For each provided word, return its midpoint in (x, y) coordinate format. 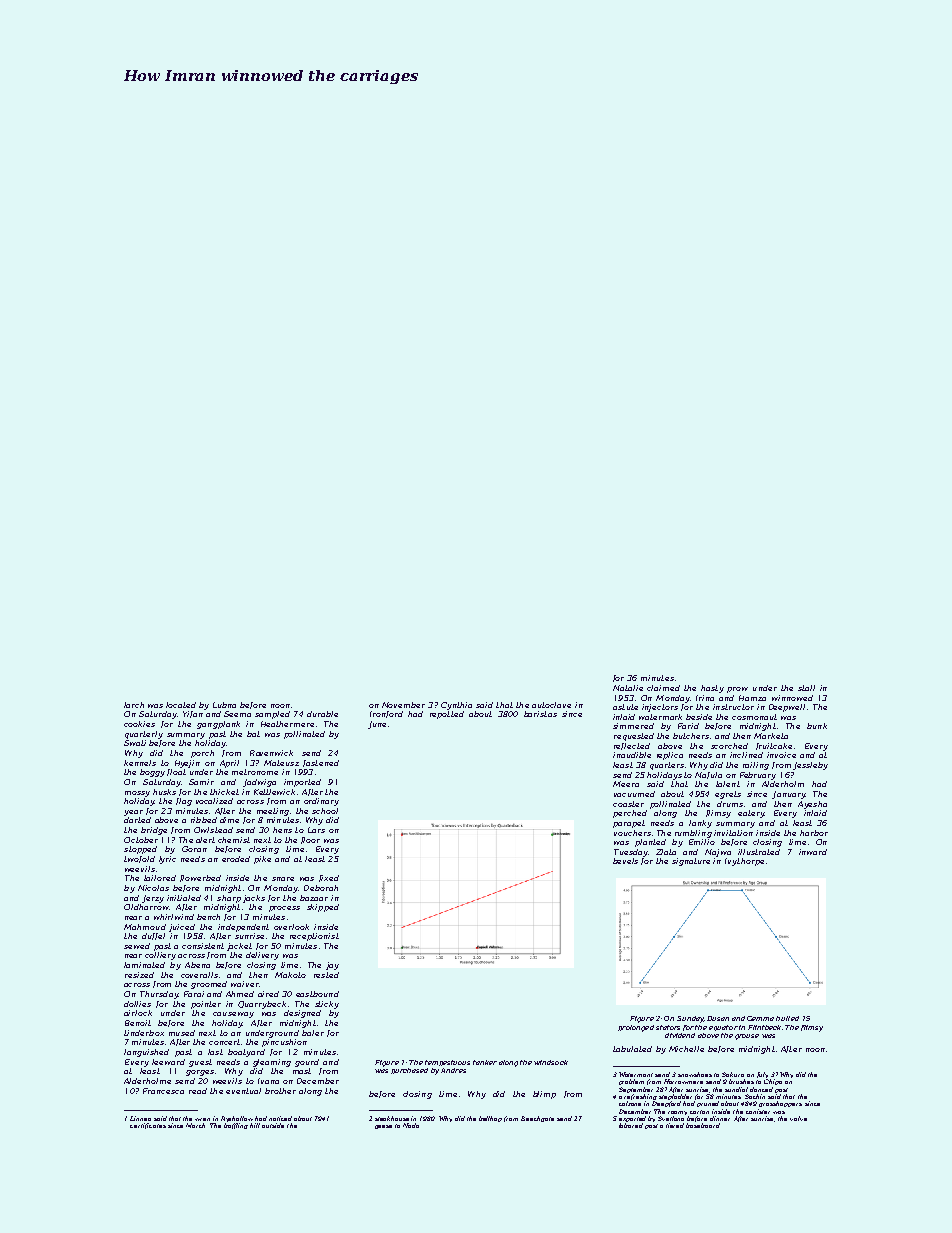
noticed (280, 1118)
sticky (327, 1005)
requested (634, 737)
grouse (747, 1037)
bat (253, 734)
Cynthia (456, 706)
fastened (321, 763)
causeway (233, 1015)
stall (806, 688)
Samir (201, 782)
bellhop (490, 1119)
